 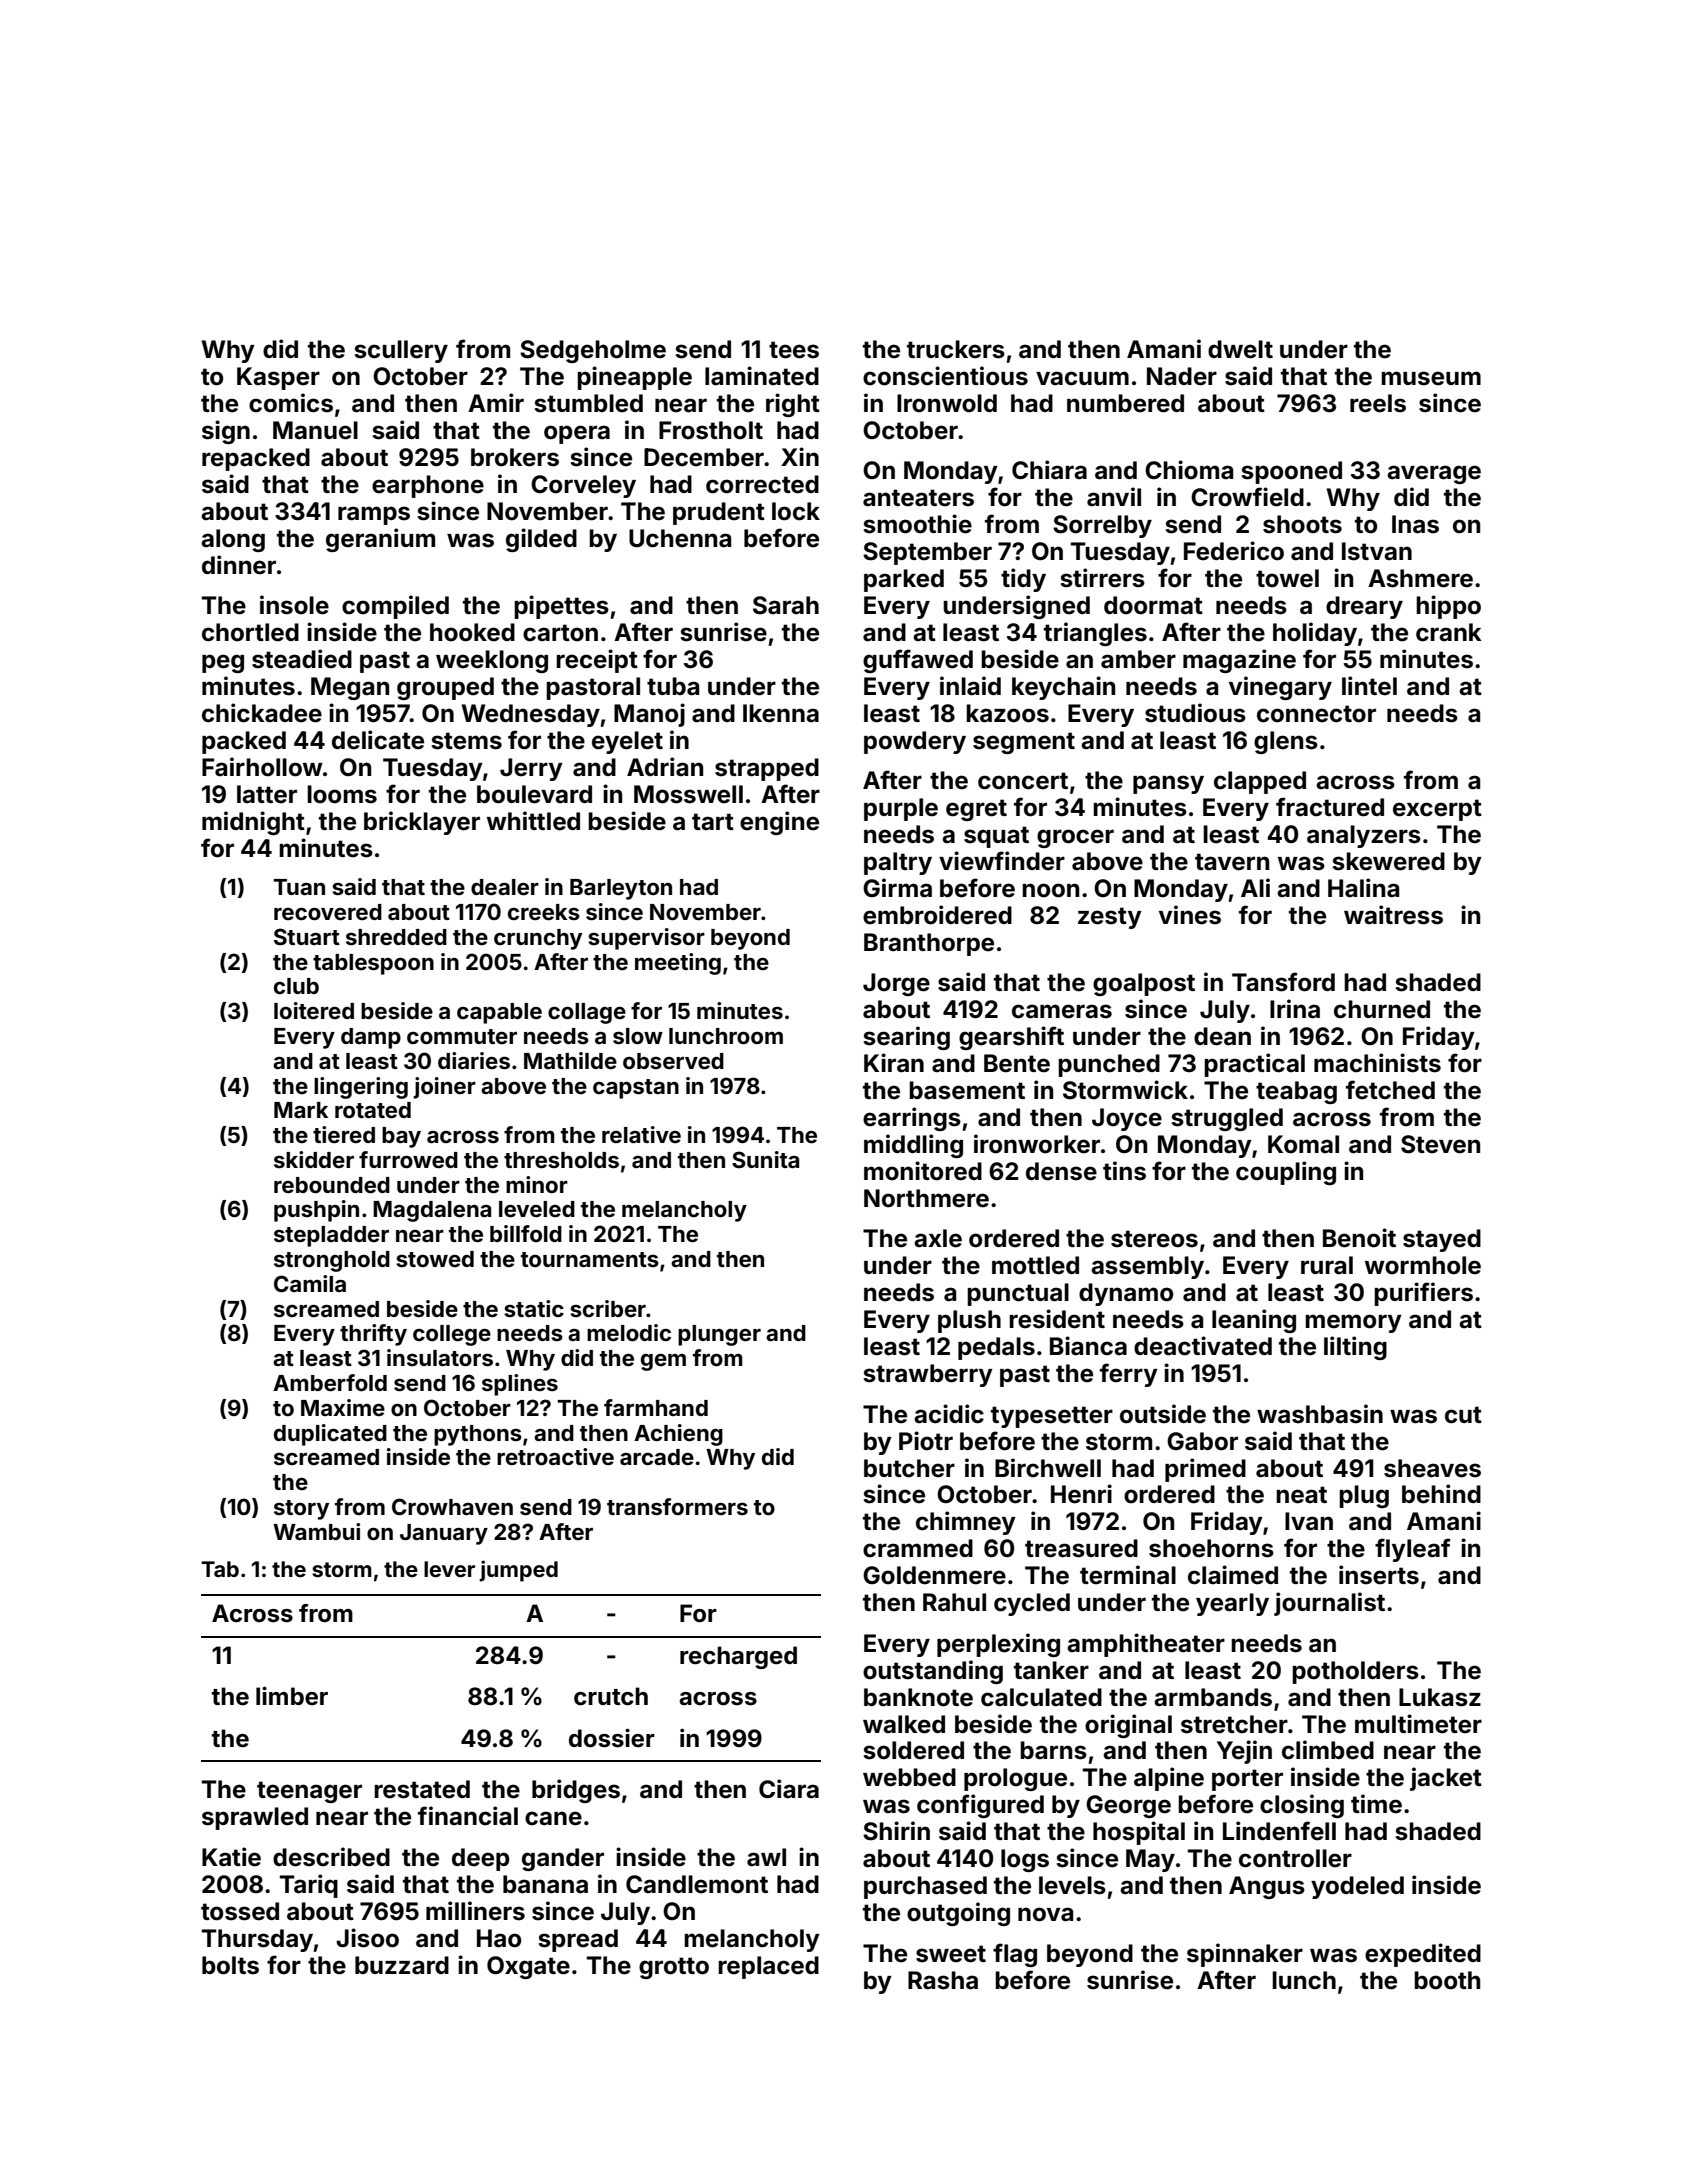 What do you see at coordinates (1378, 403) in the screenshot?
I see `reels` at bounding box center [1378, 403].
